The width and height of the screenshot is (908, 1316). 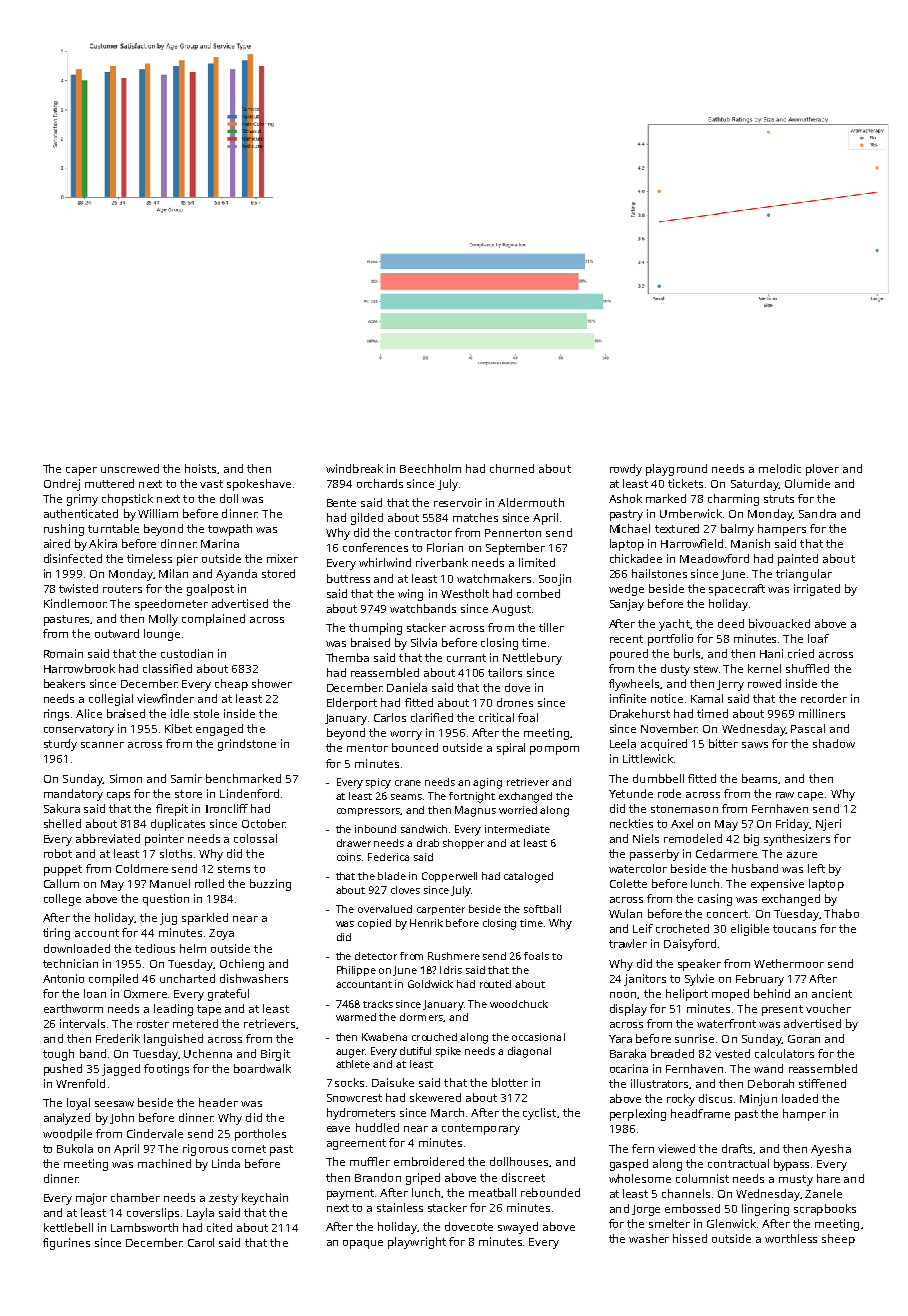 What do you see at coordinates (823, 1193) in the screenshot?
I see `Zanele` at bounding box center [823, 1193].
